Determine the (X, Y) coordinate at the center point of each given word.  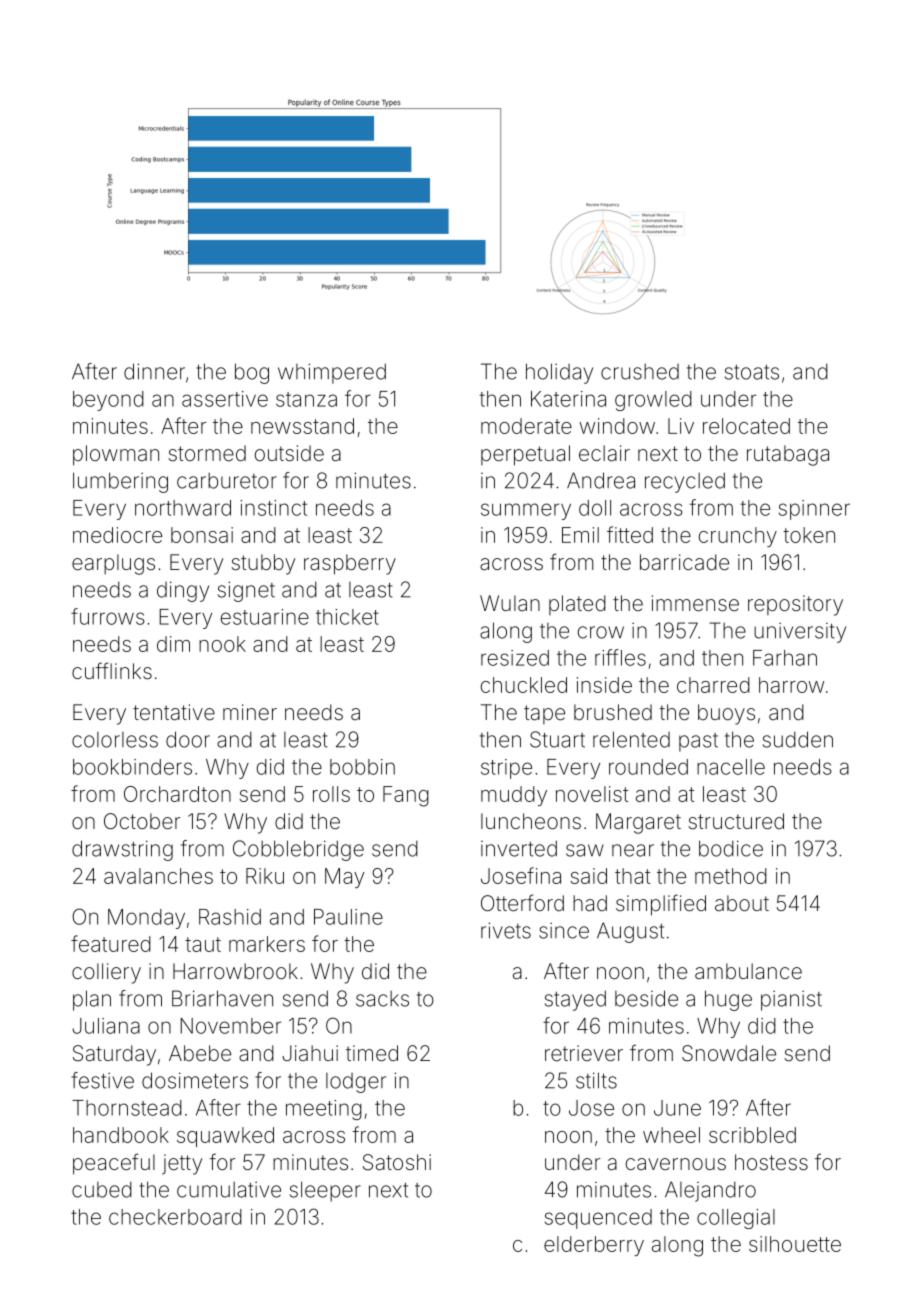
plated (577, 605)
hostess (771, 1162)
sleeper (325, 1191)
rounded (648, 767)
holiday (559, 373)
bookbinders (132, 767)
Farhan (785, 658)
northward (183, 508)
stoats (752, 372)
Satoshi (397, 1162)
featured (111, 943)
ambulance (748, 971)
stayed (575, 1000)
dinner (154, 371)
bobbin (362, 767)
